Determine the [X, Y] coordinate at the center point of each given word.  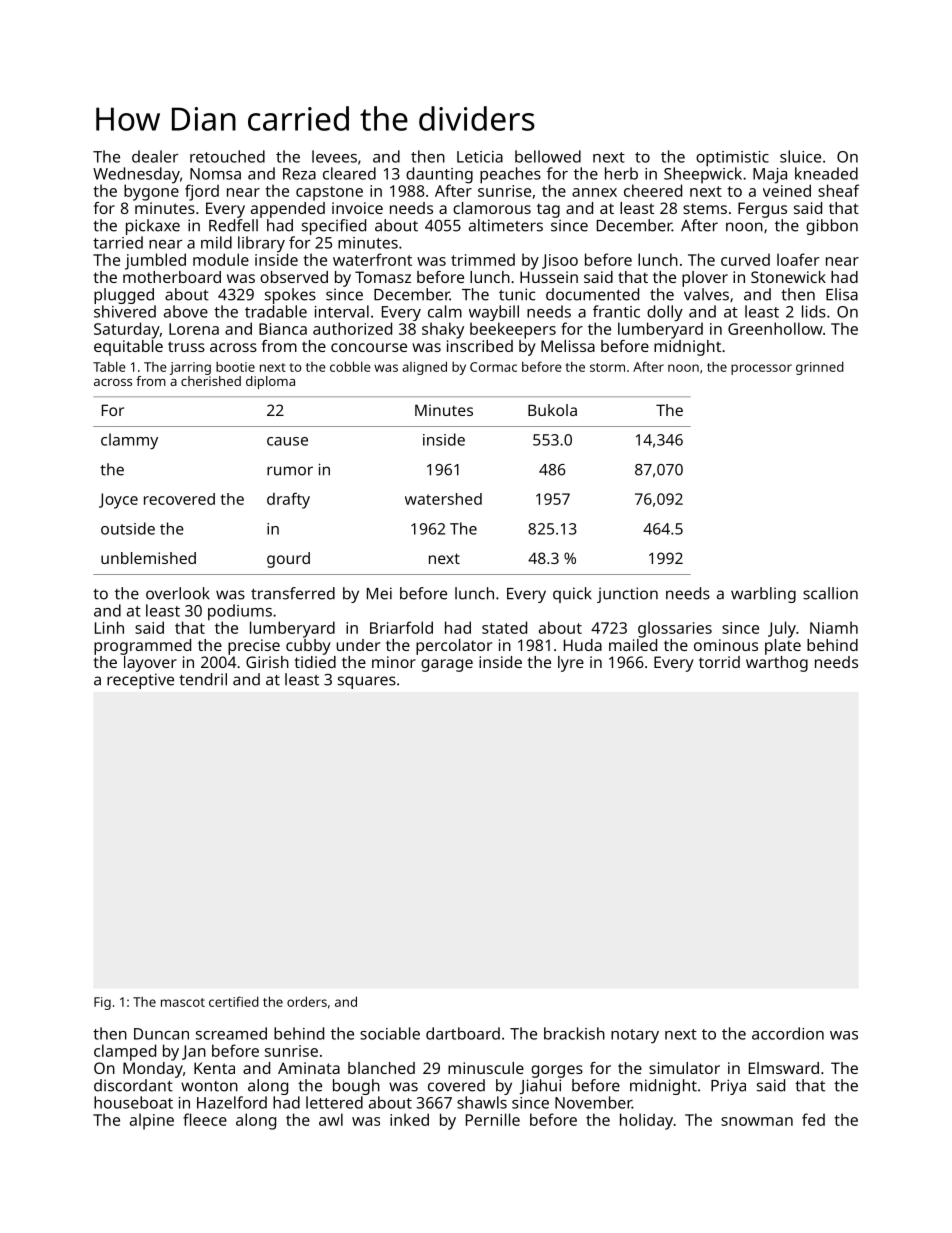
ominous [726, 645]
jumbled [155, 261]
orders [307, 1001]
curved [745, 259]
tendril [203, 679]
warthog [777, 664]
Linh [109, 627]
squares [367, 682]
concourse [369, 347]
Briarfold [401, 627]
